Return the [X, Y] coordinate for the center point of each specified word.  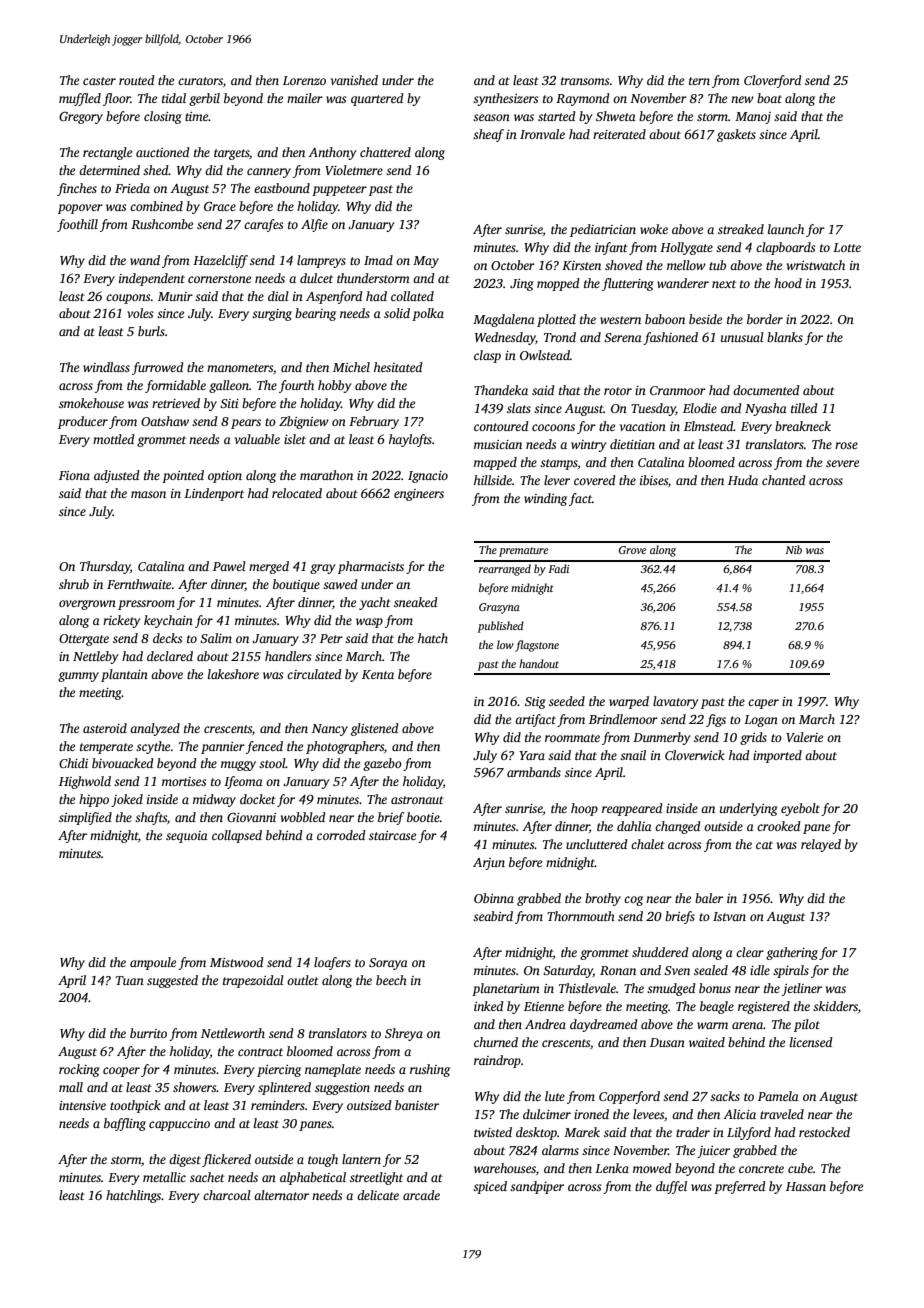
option [225, 477]
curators [200, 81]
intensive [82, 1105]
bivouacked [123, 763]
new [742, 99]
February [374, 422]
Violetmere [354, 170]
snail [633, 755]
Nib [793, 549]
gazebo [382, 764]
